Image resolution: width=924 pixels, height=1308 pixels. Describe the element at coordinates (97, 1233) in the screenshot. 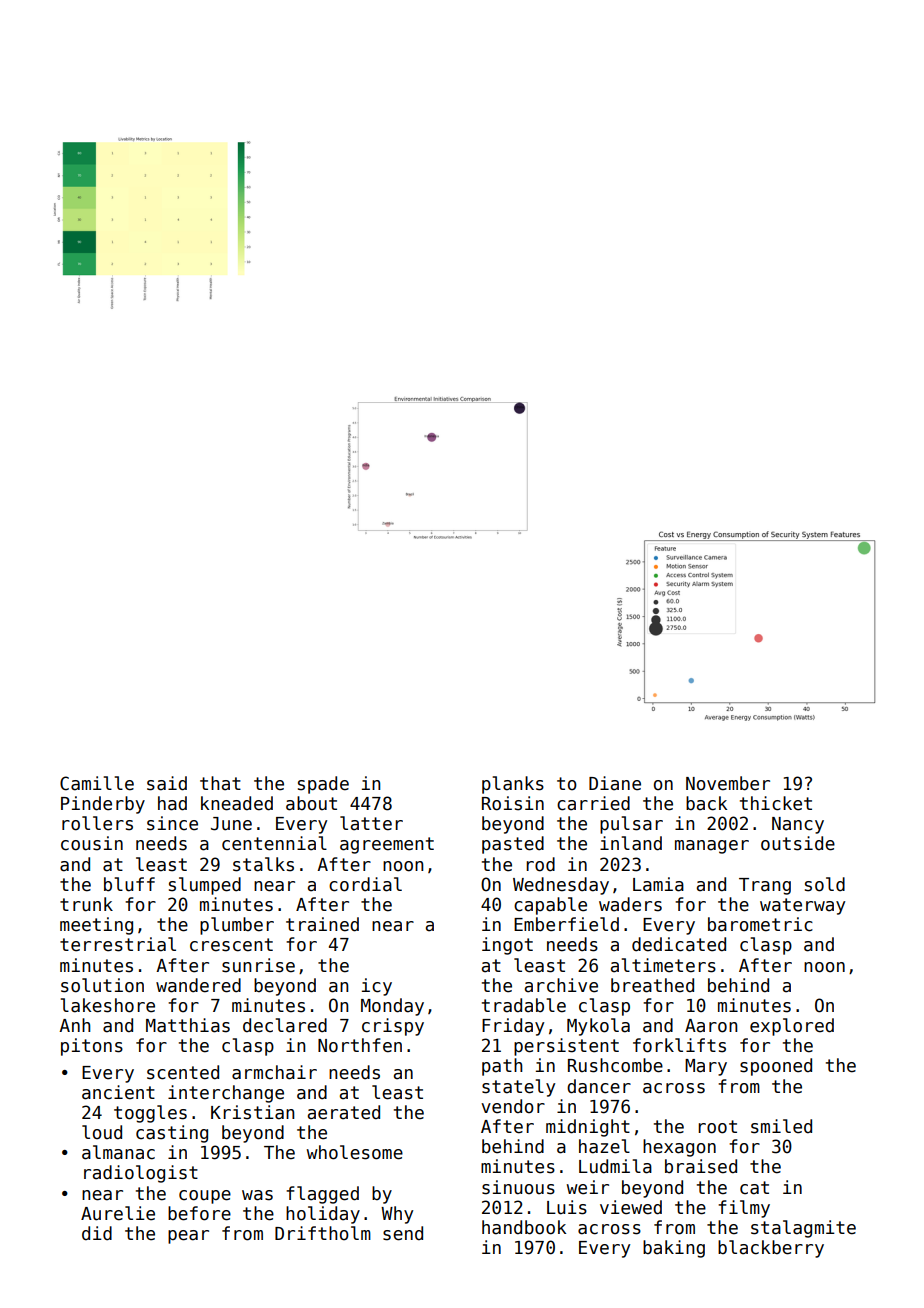

I see `did` at that location.
